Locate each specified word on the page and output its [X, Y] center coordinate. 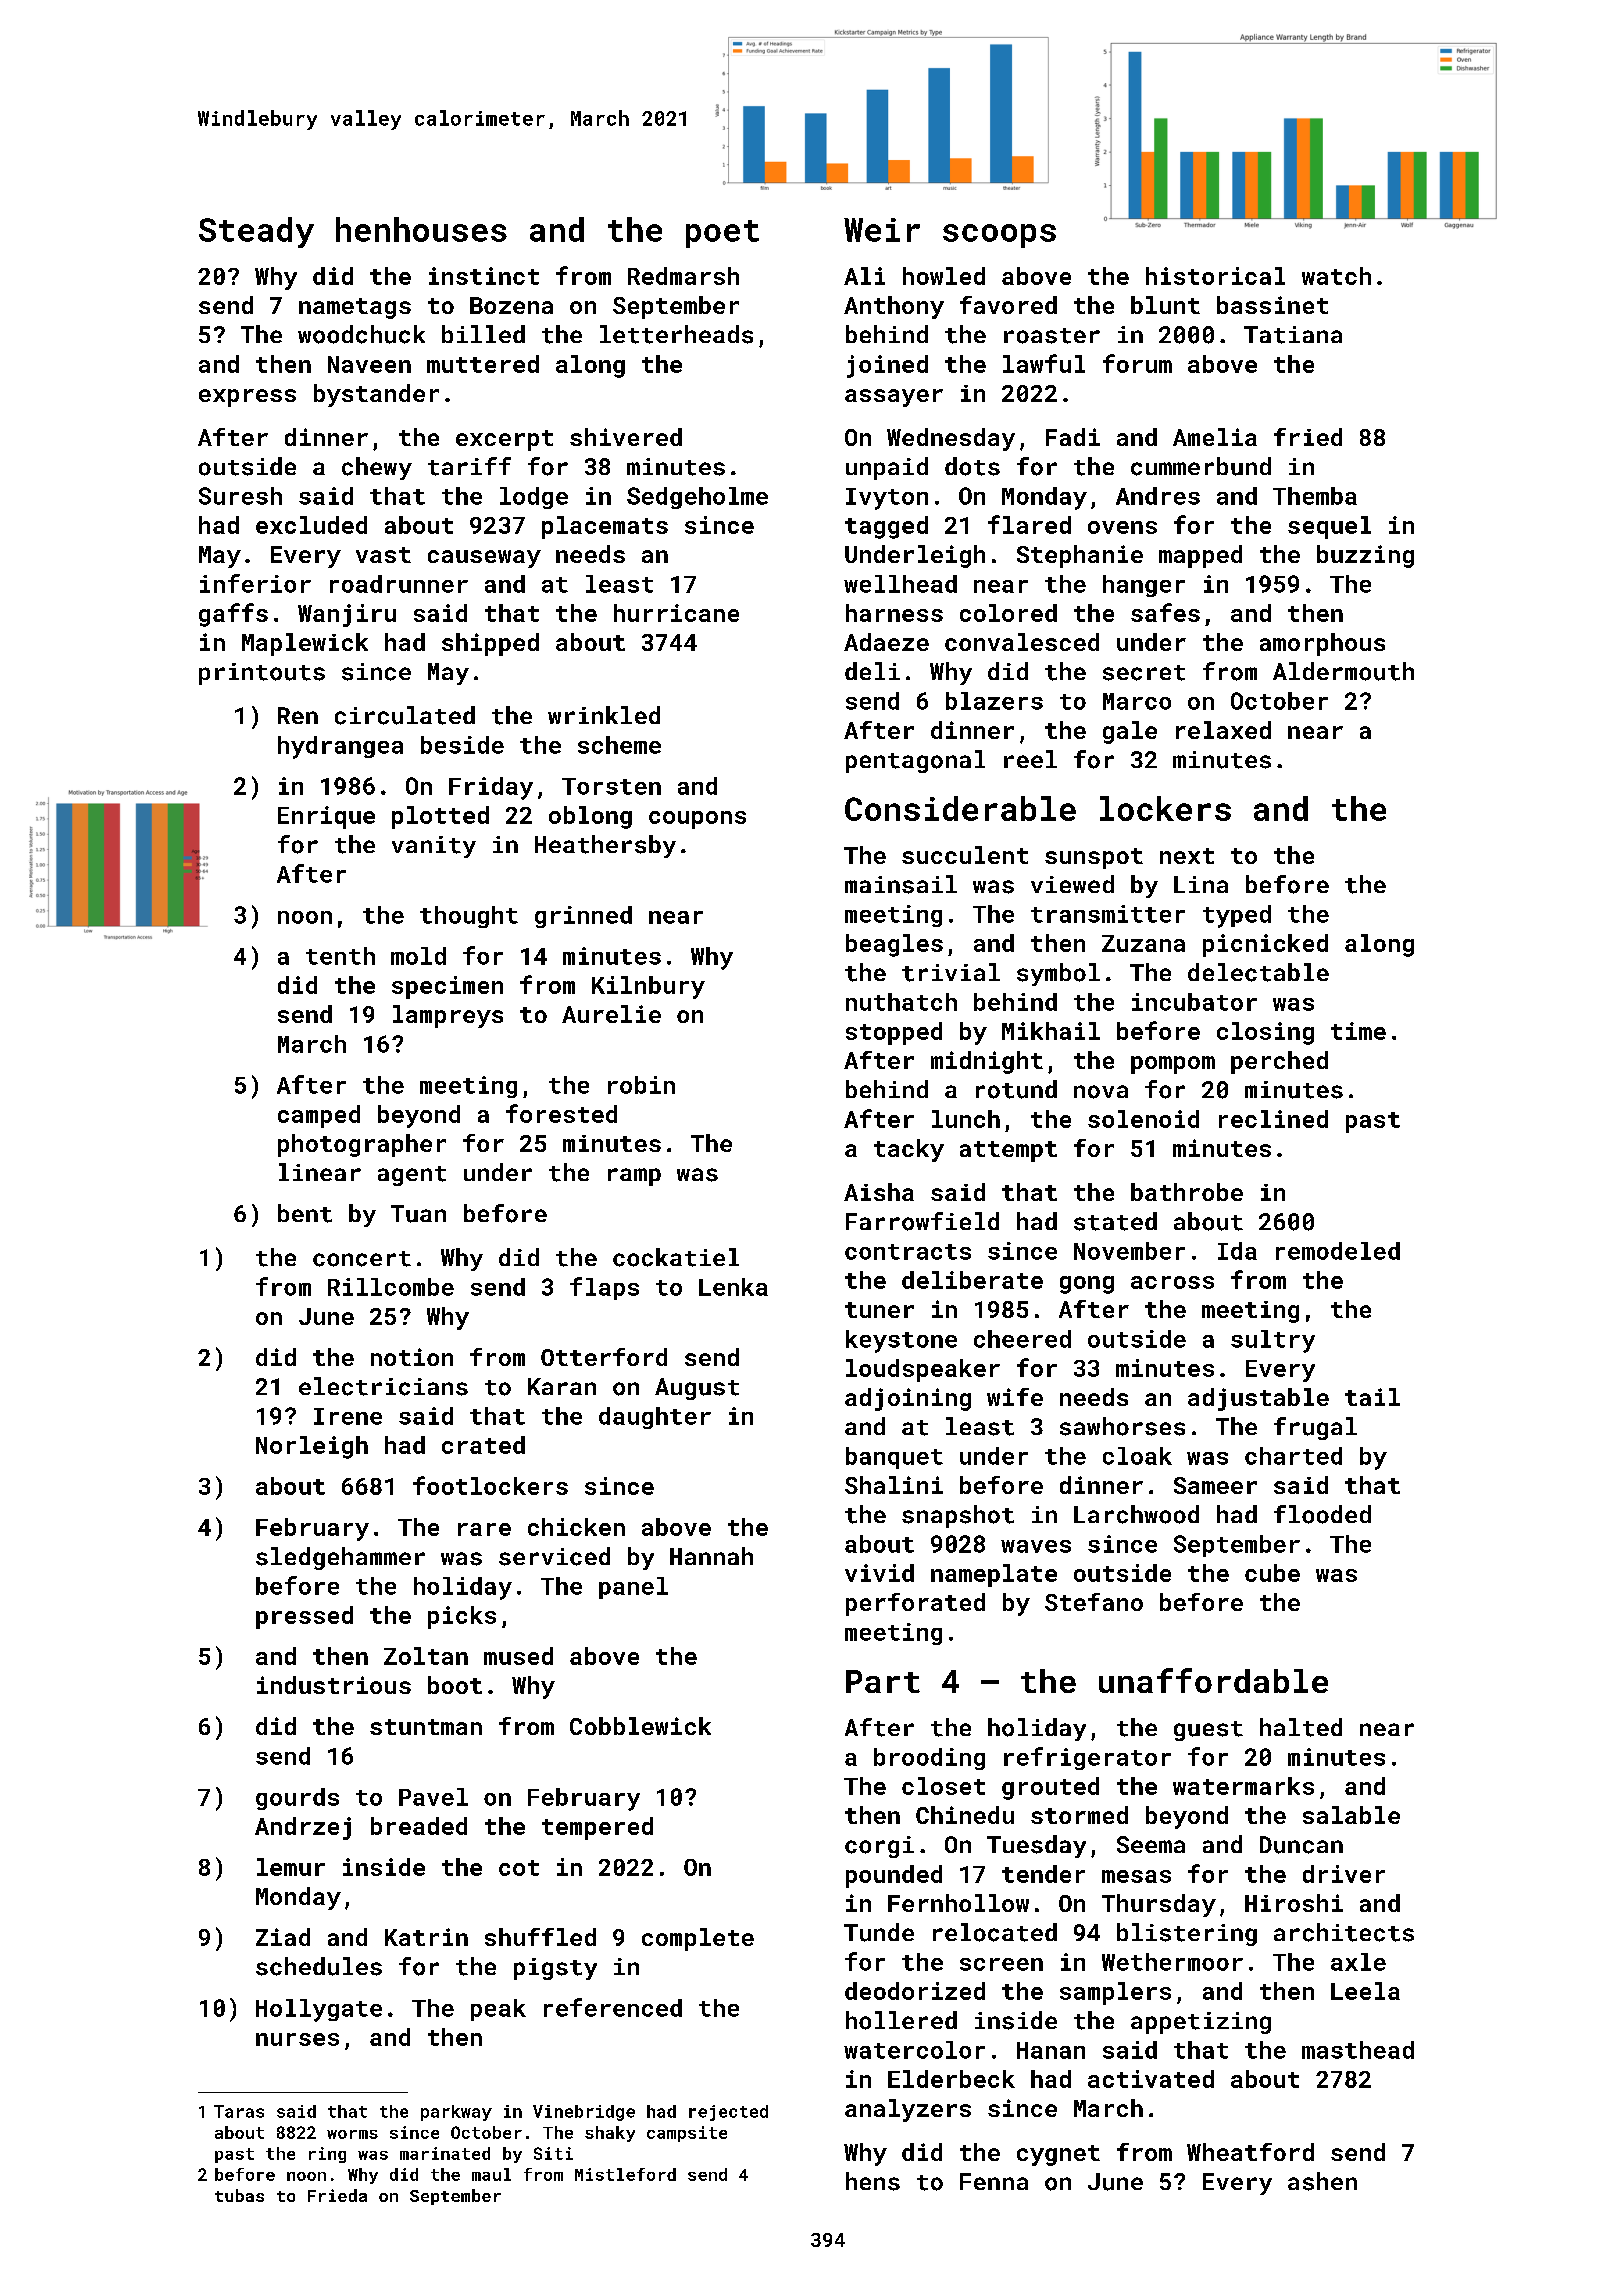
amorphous [1322, 644]
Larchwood [1136, 1514]
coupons [697, 820]
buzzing [1365, 556]
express [247, 398]
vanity [434, 847]
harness [894, 613]
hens [873, 2181]
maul [491, 2174]
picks [462, 1617]
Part [883, 1681]
